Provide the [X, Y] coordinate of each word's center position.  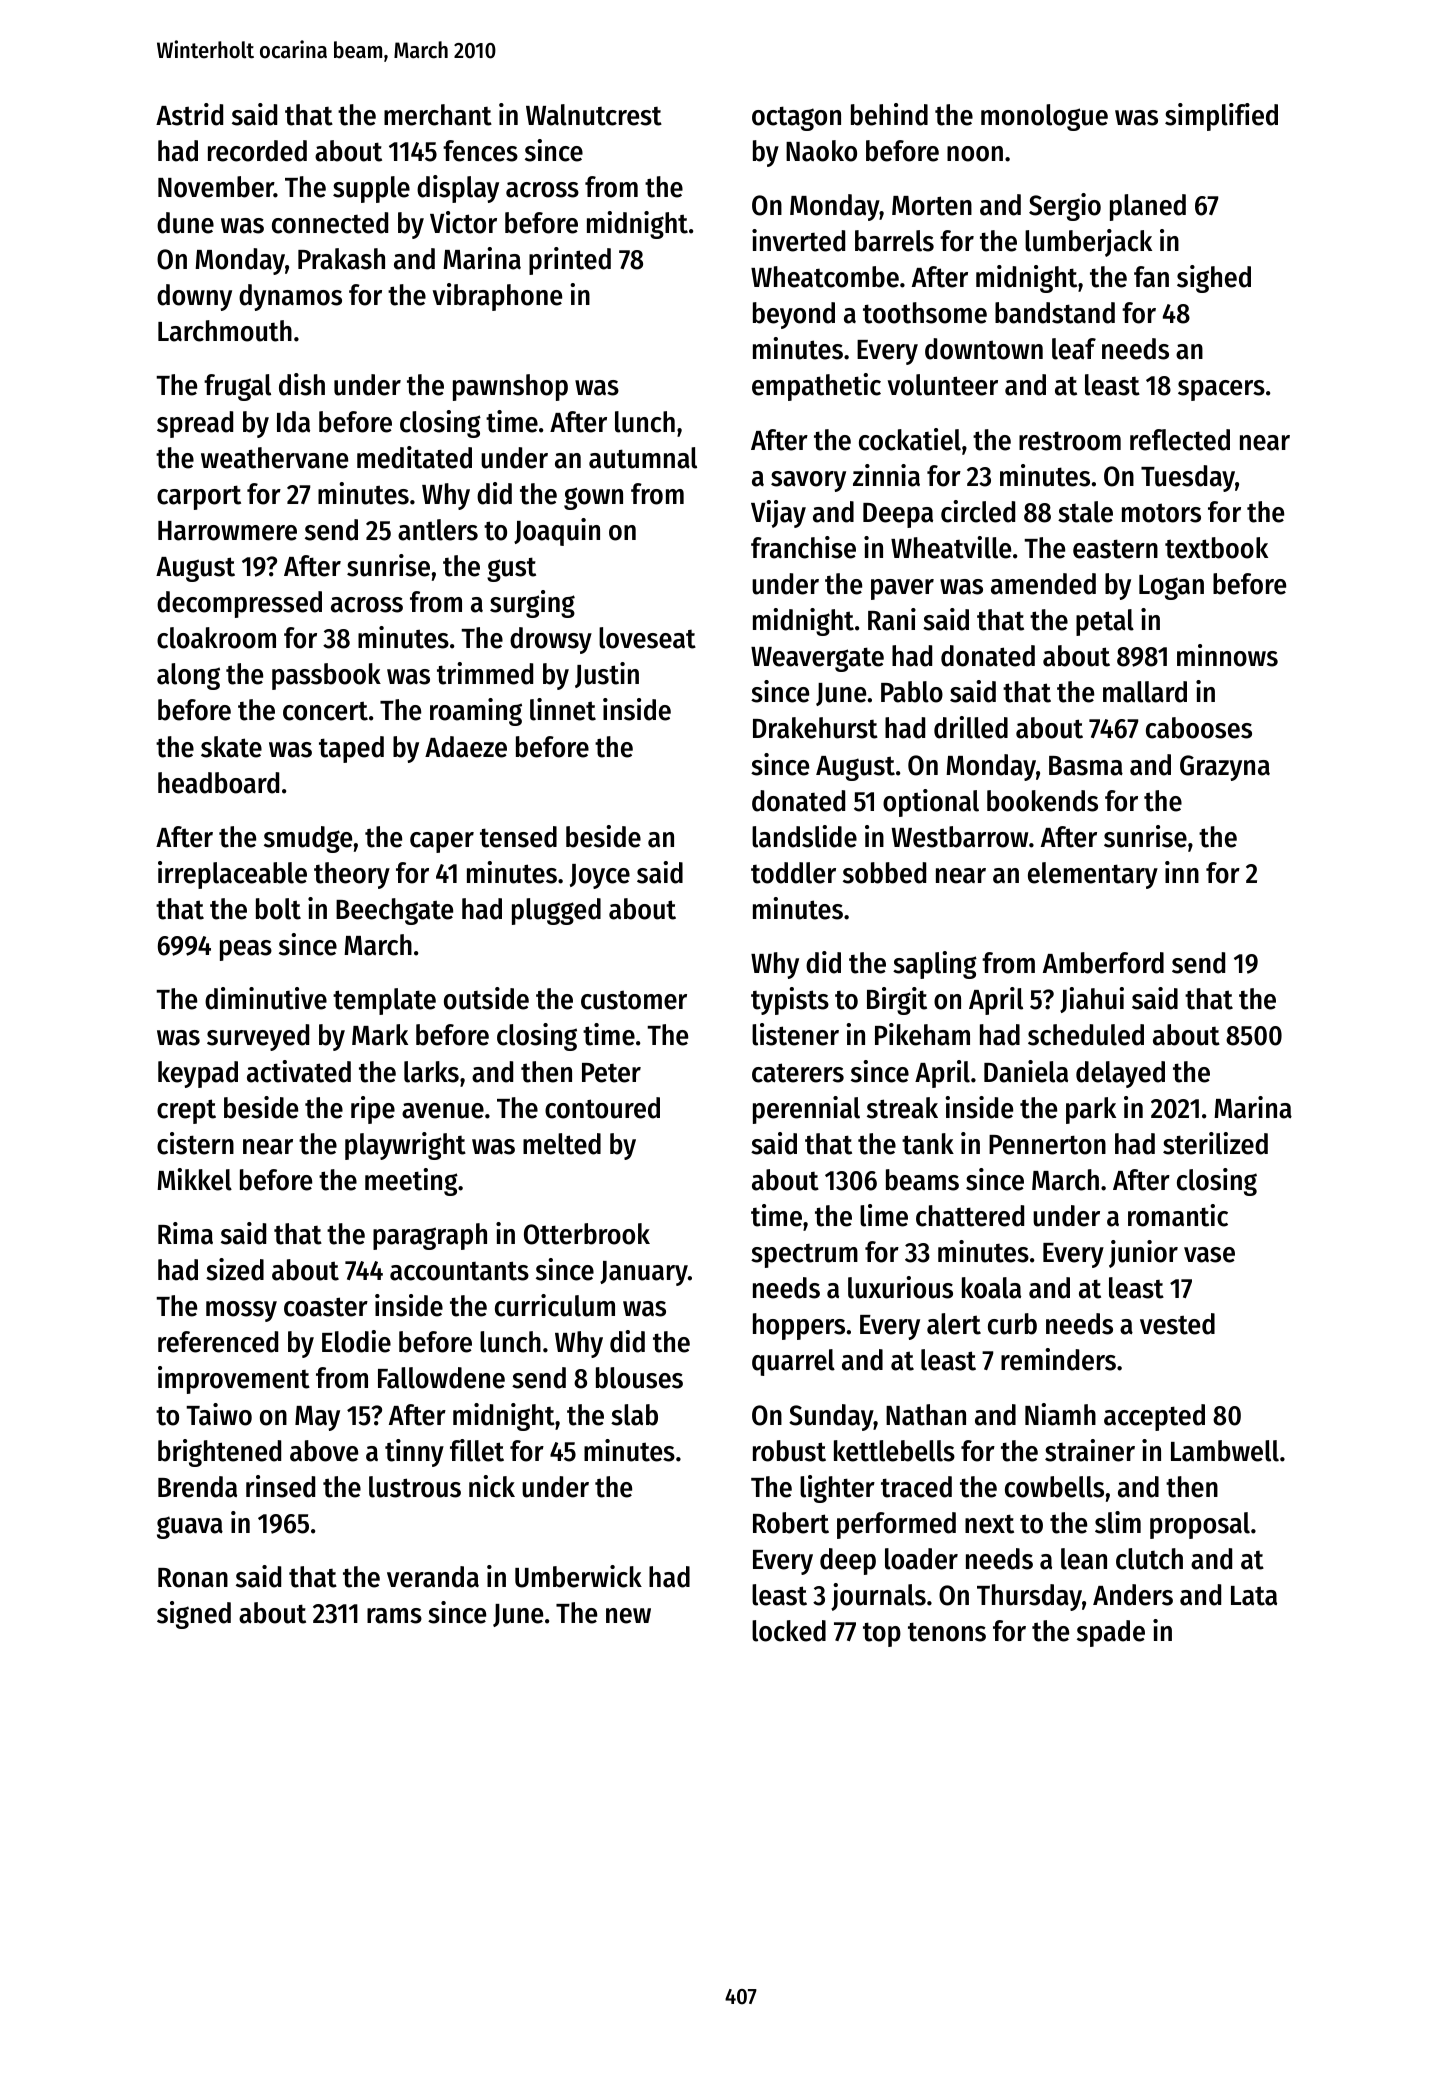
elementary [1093, 875]
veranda [433, 1577]
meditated [414, 457]
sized [235, 1269]
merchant [438, 115]
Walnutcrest [594, 115]
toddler [793, 873]
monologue [1044, 117]
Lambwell [1225, 1451]
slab [634, 1415]
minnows [1227, 655]
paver [902, 589]
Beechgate [394, 911]
